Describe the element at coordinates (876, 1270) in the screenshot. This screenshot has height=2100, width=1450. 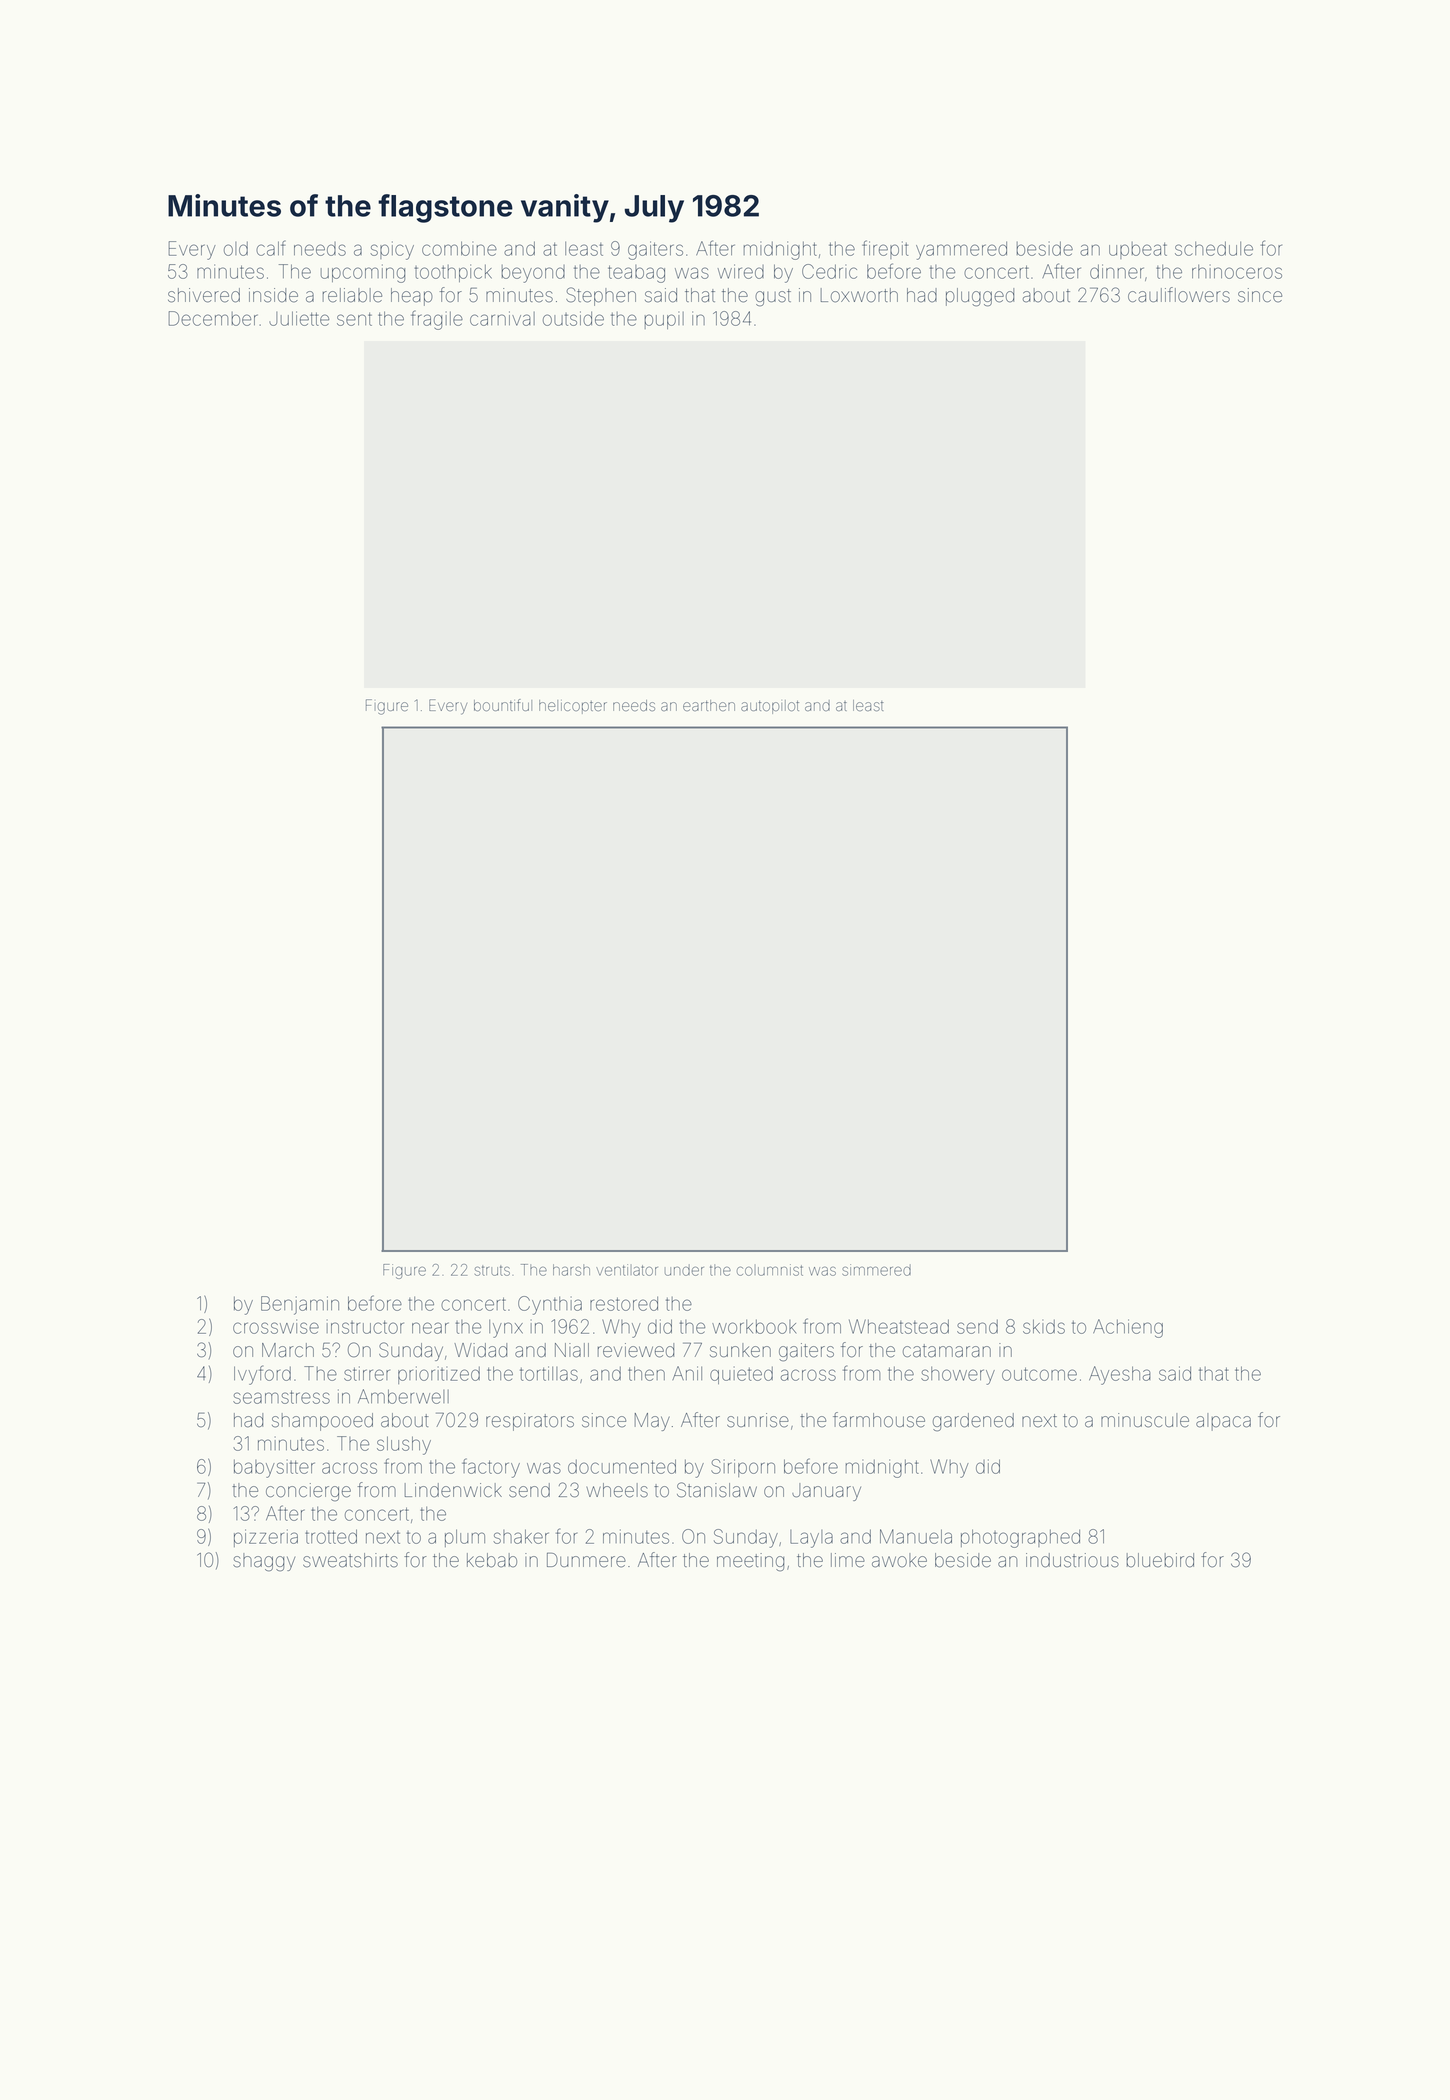
I see `simmered` at that location.
